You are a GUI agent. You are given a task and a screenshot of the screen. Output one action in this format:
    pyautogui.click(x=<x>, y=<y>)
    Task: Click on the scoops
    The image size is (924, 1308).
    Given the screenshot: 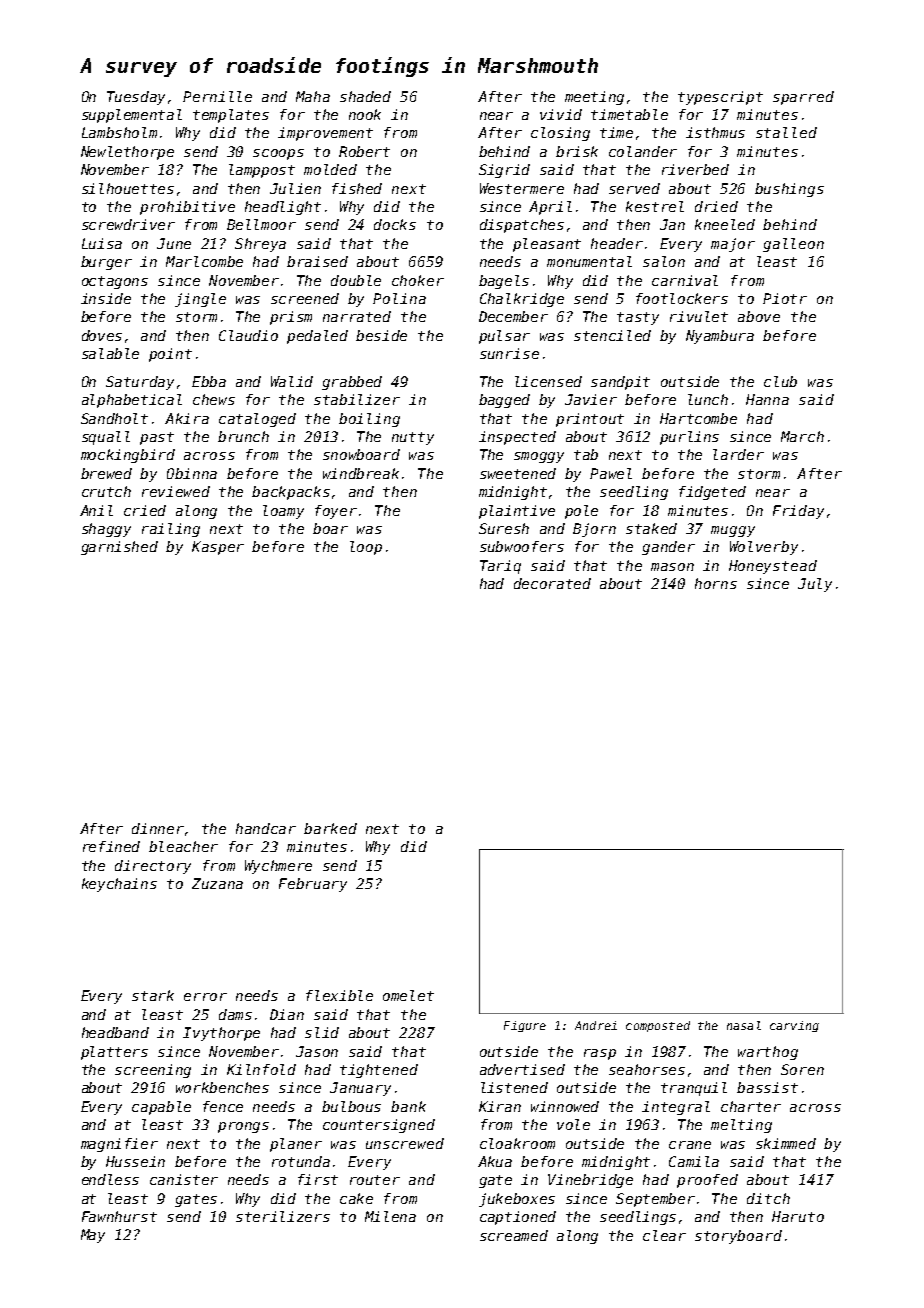 What is the action you would take?
    pyautogui.click(x=278, y=154)
